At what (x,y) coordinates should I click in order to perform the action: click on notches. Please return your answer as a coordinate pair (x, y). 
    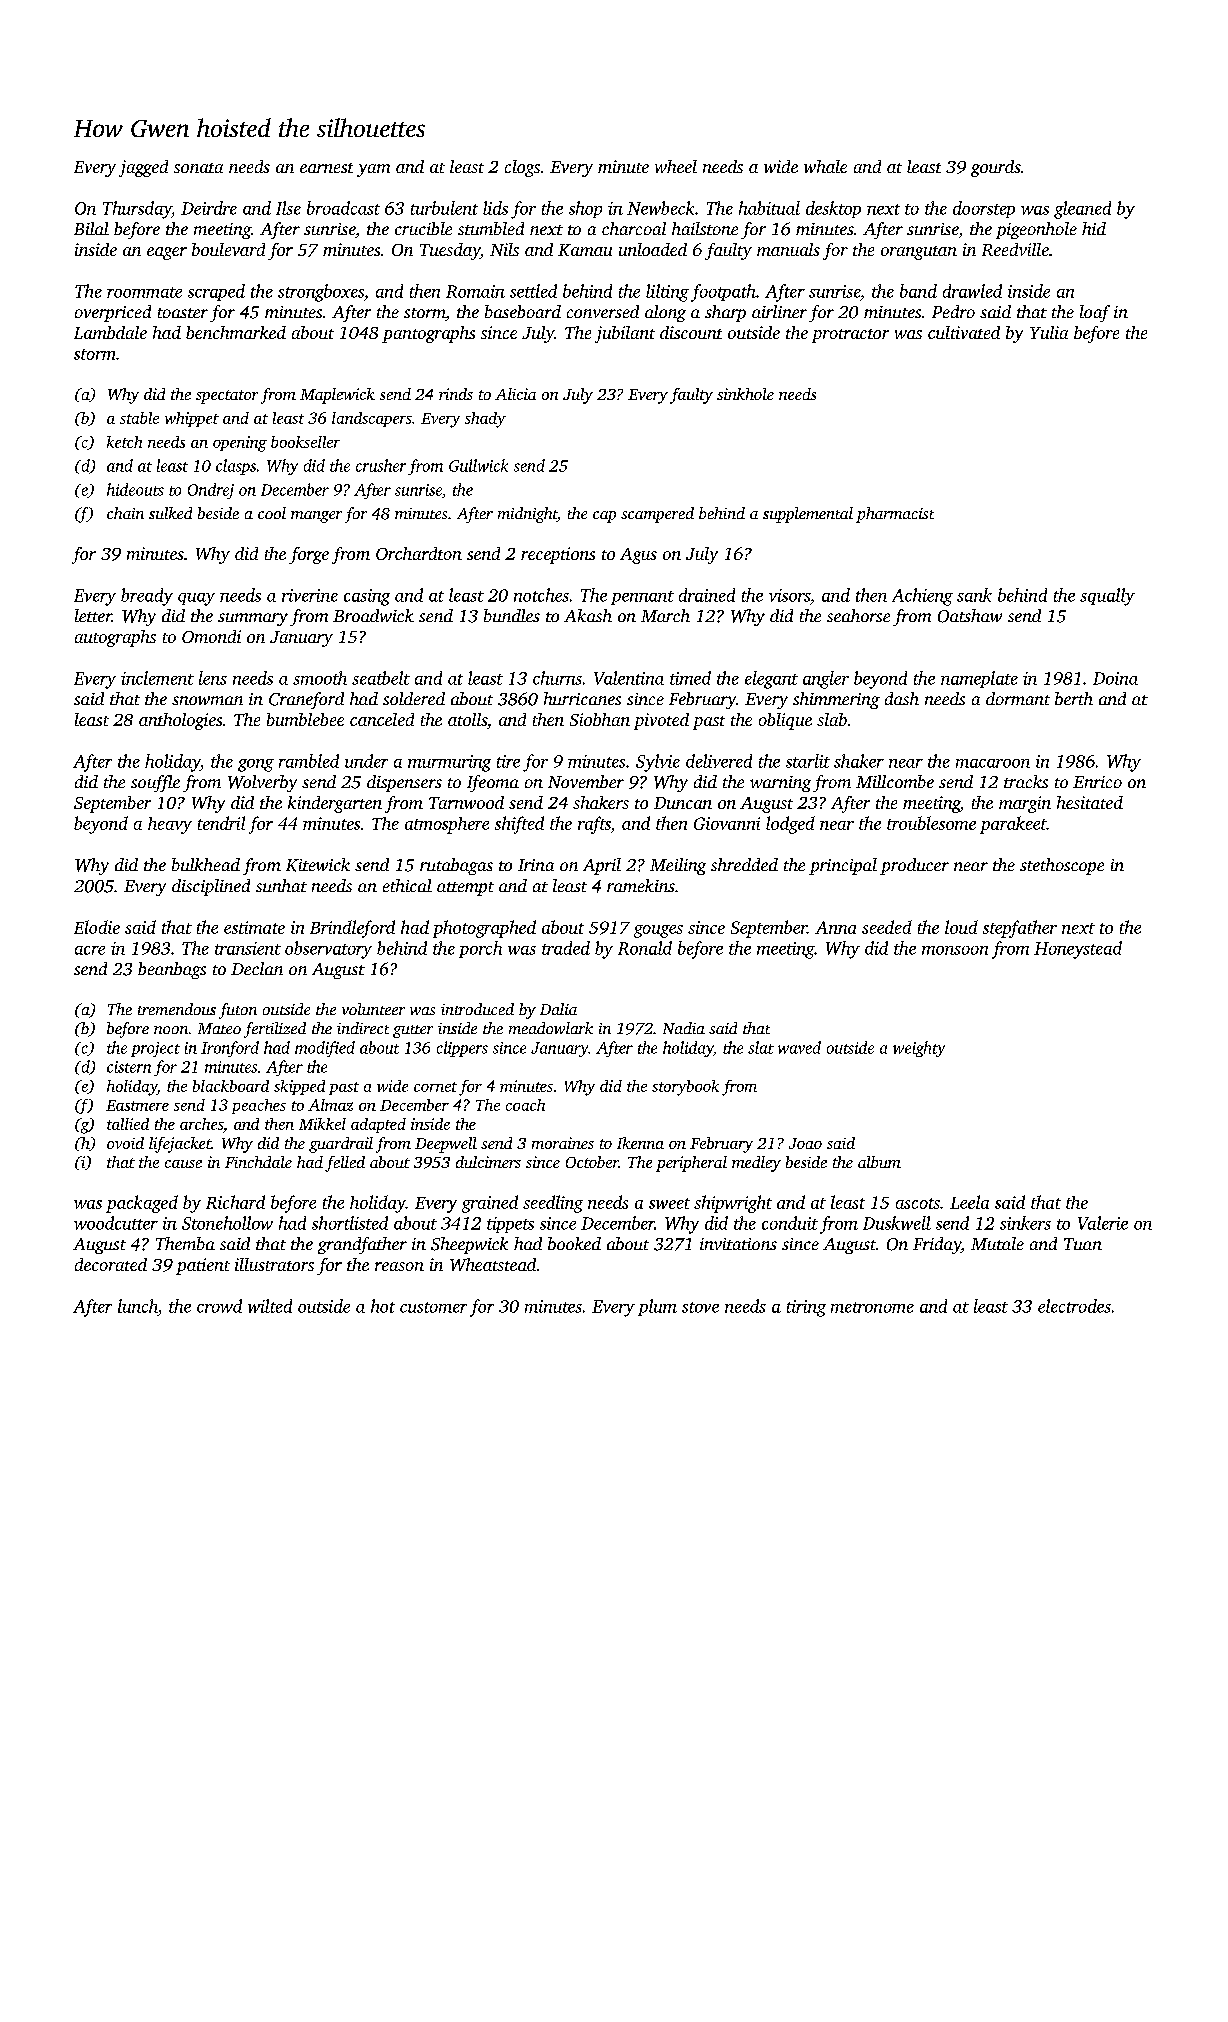
    Looking at the image, I should click on (541, 595).
